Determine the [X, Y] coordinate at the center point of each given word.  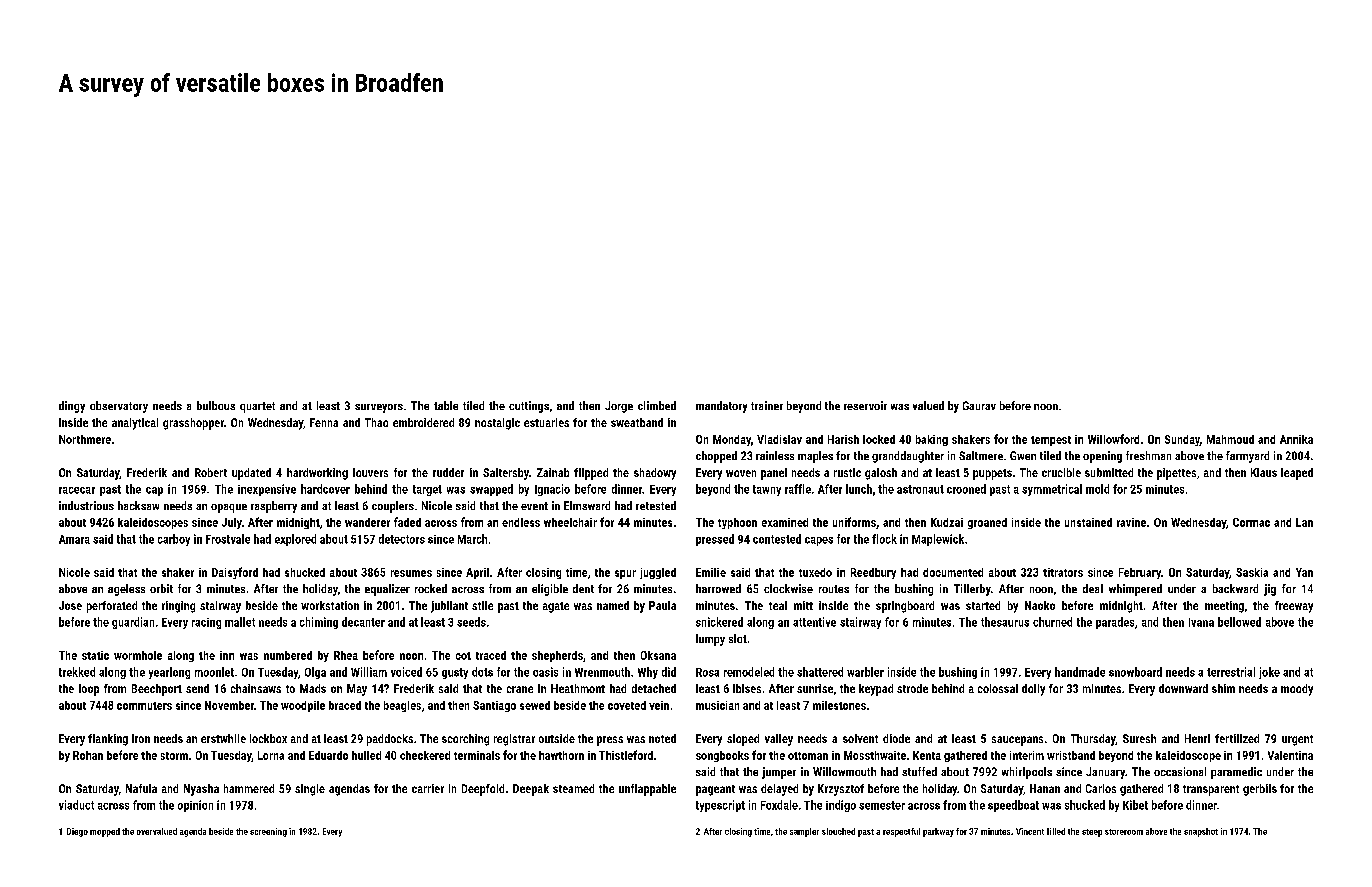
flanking [108, 740]
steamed [573, 788]
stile [482, 605]
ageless [126, 590]
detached [654, 688]
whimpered [1135, 590]
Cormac [1251, 522]
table [446, 405]
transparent [1211, 790]
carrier [428, 788]
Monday [732, 440]
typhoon [737, 523]
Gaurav [979, 405]
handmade [1080, 672]
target [427, 490]
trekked [77, 672]
